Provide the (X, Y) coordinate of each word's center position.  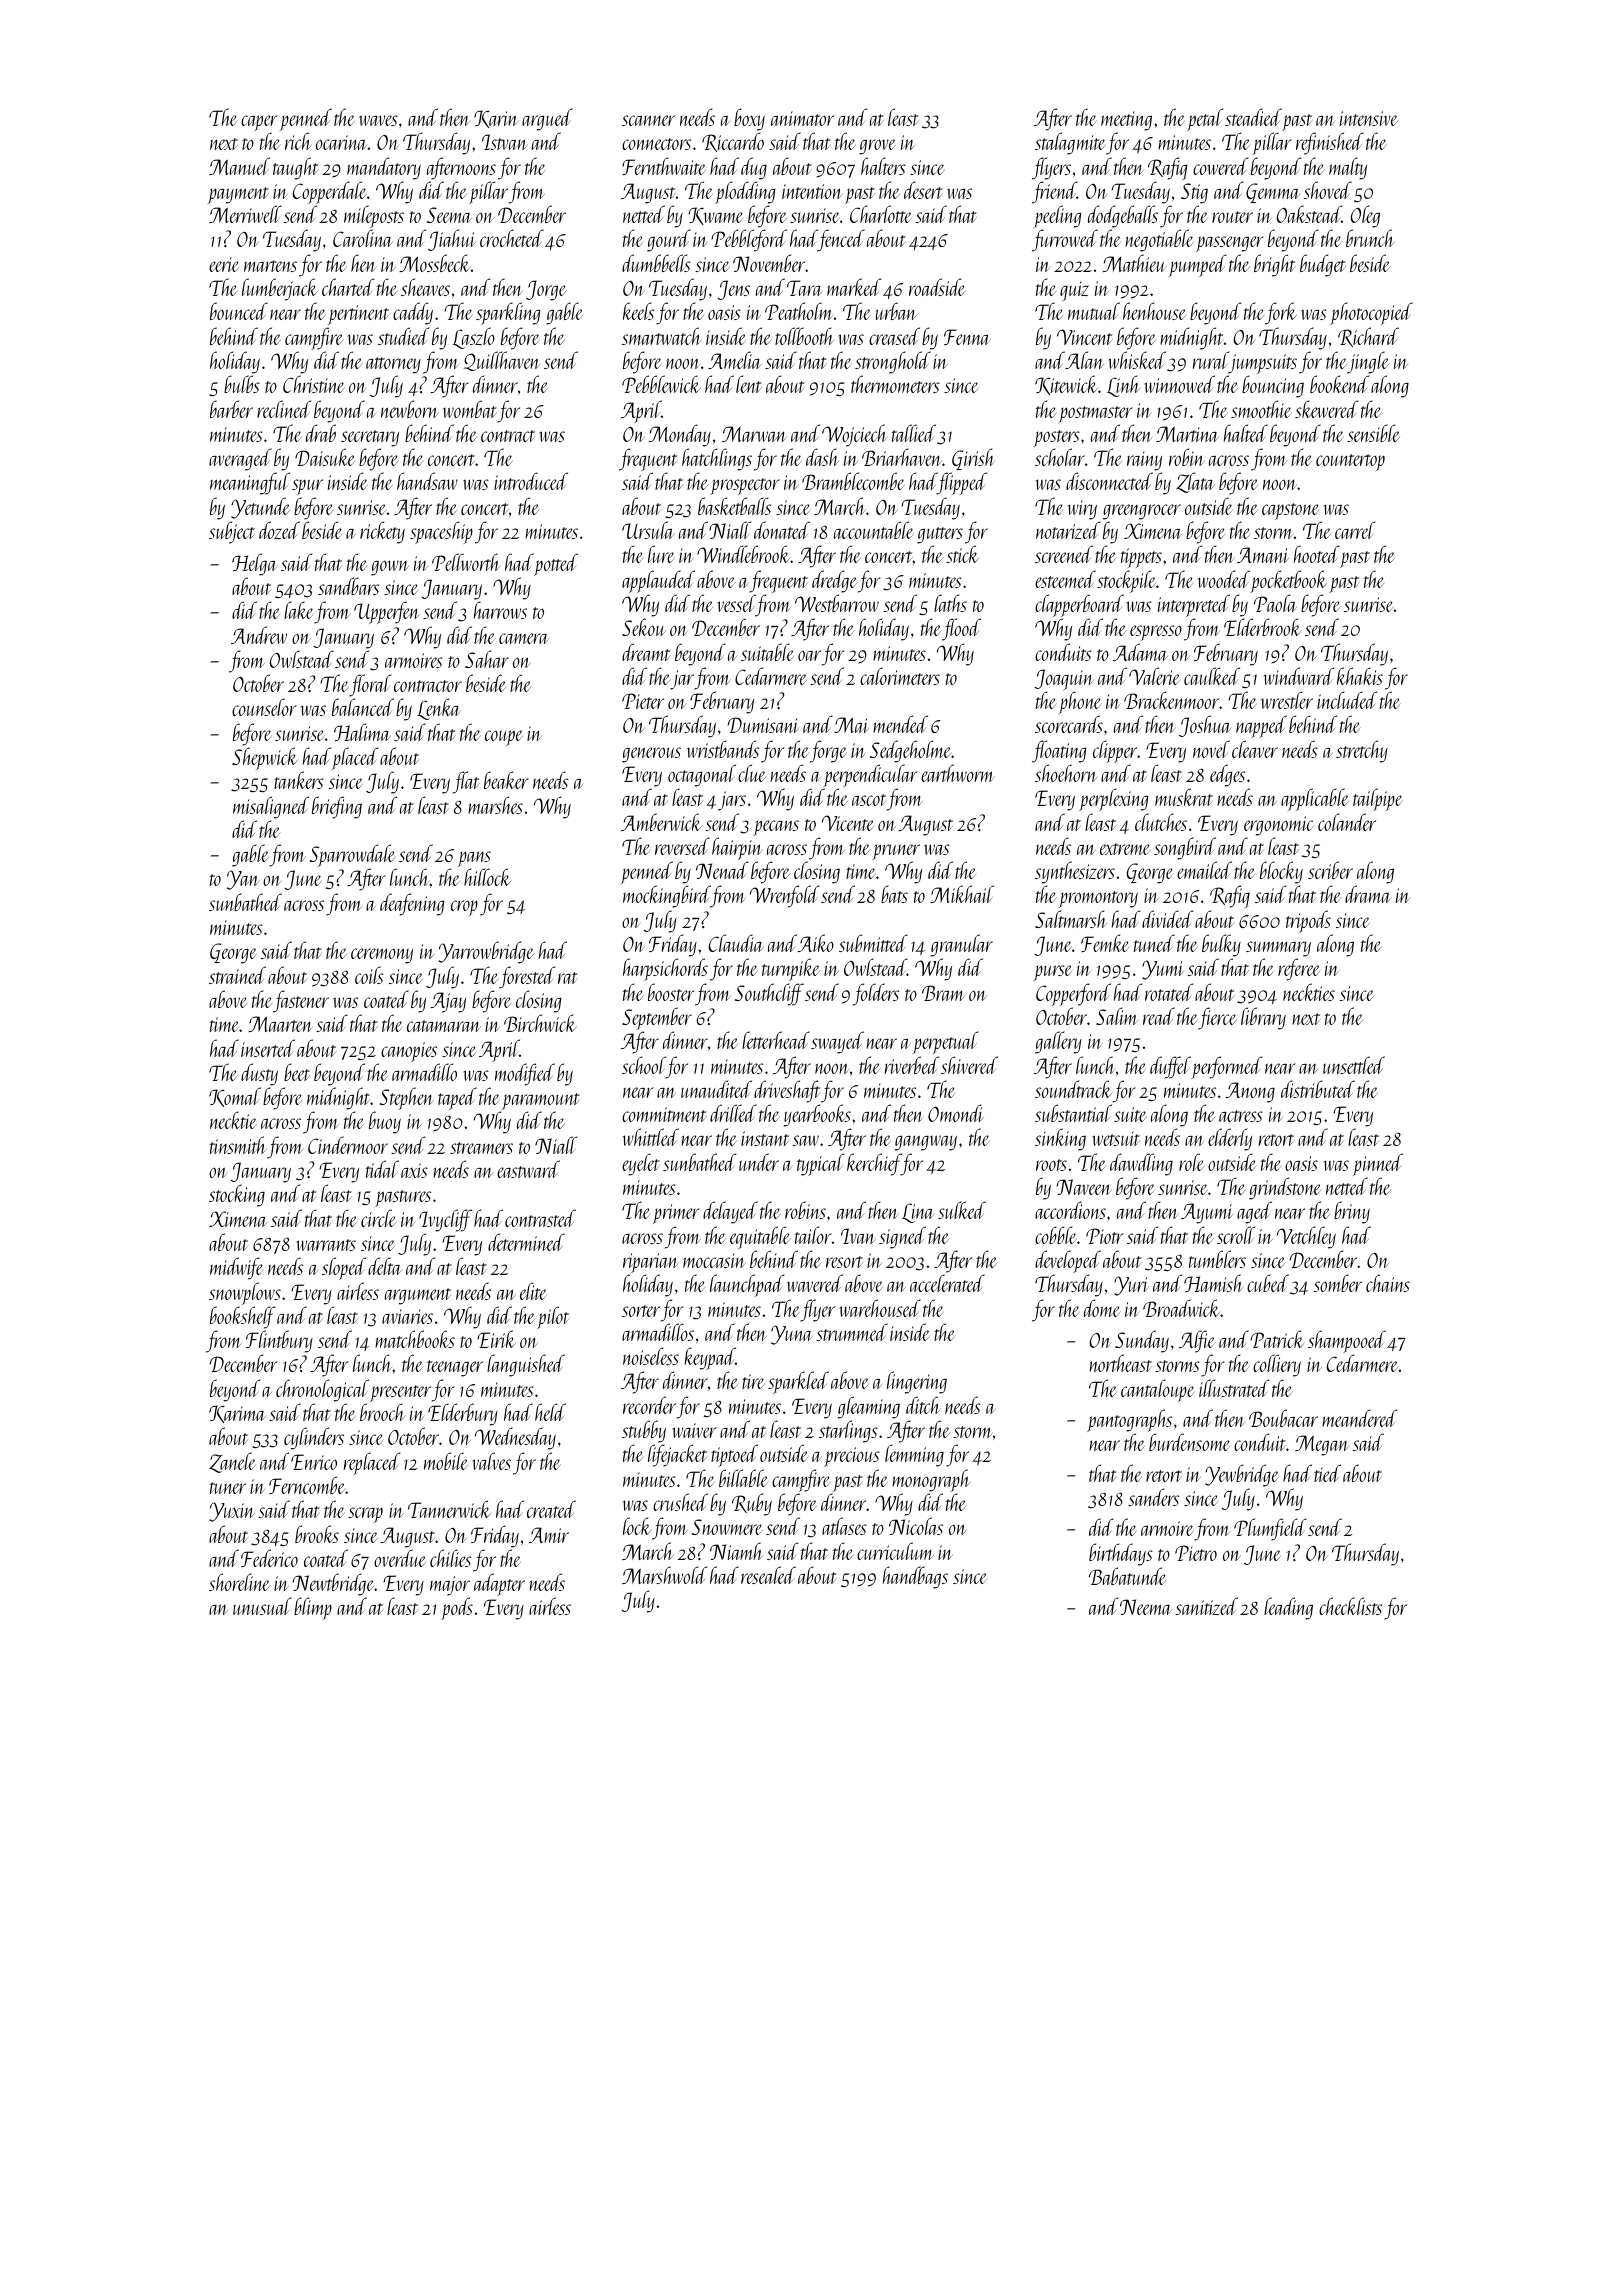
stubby (644, 1431)
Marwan (754, 434)
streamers (481, 1148)
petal (1205, 119)
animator (802, 118)
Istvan (504, 142)
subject (232, 532)
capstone (1290, 511)
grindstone (1285, 1188)
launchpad (747, 1285)
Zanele (232, 1462)
